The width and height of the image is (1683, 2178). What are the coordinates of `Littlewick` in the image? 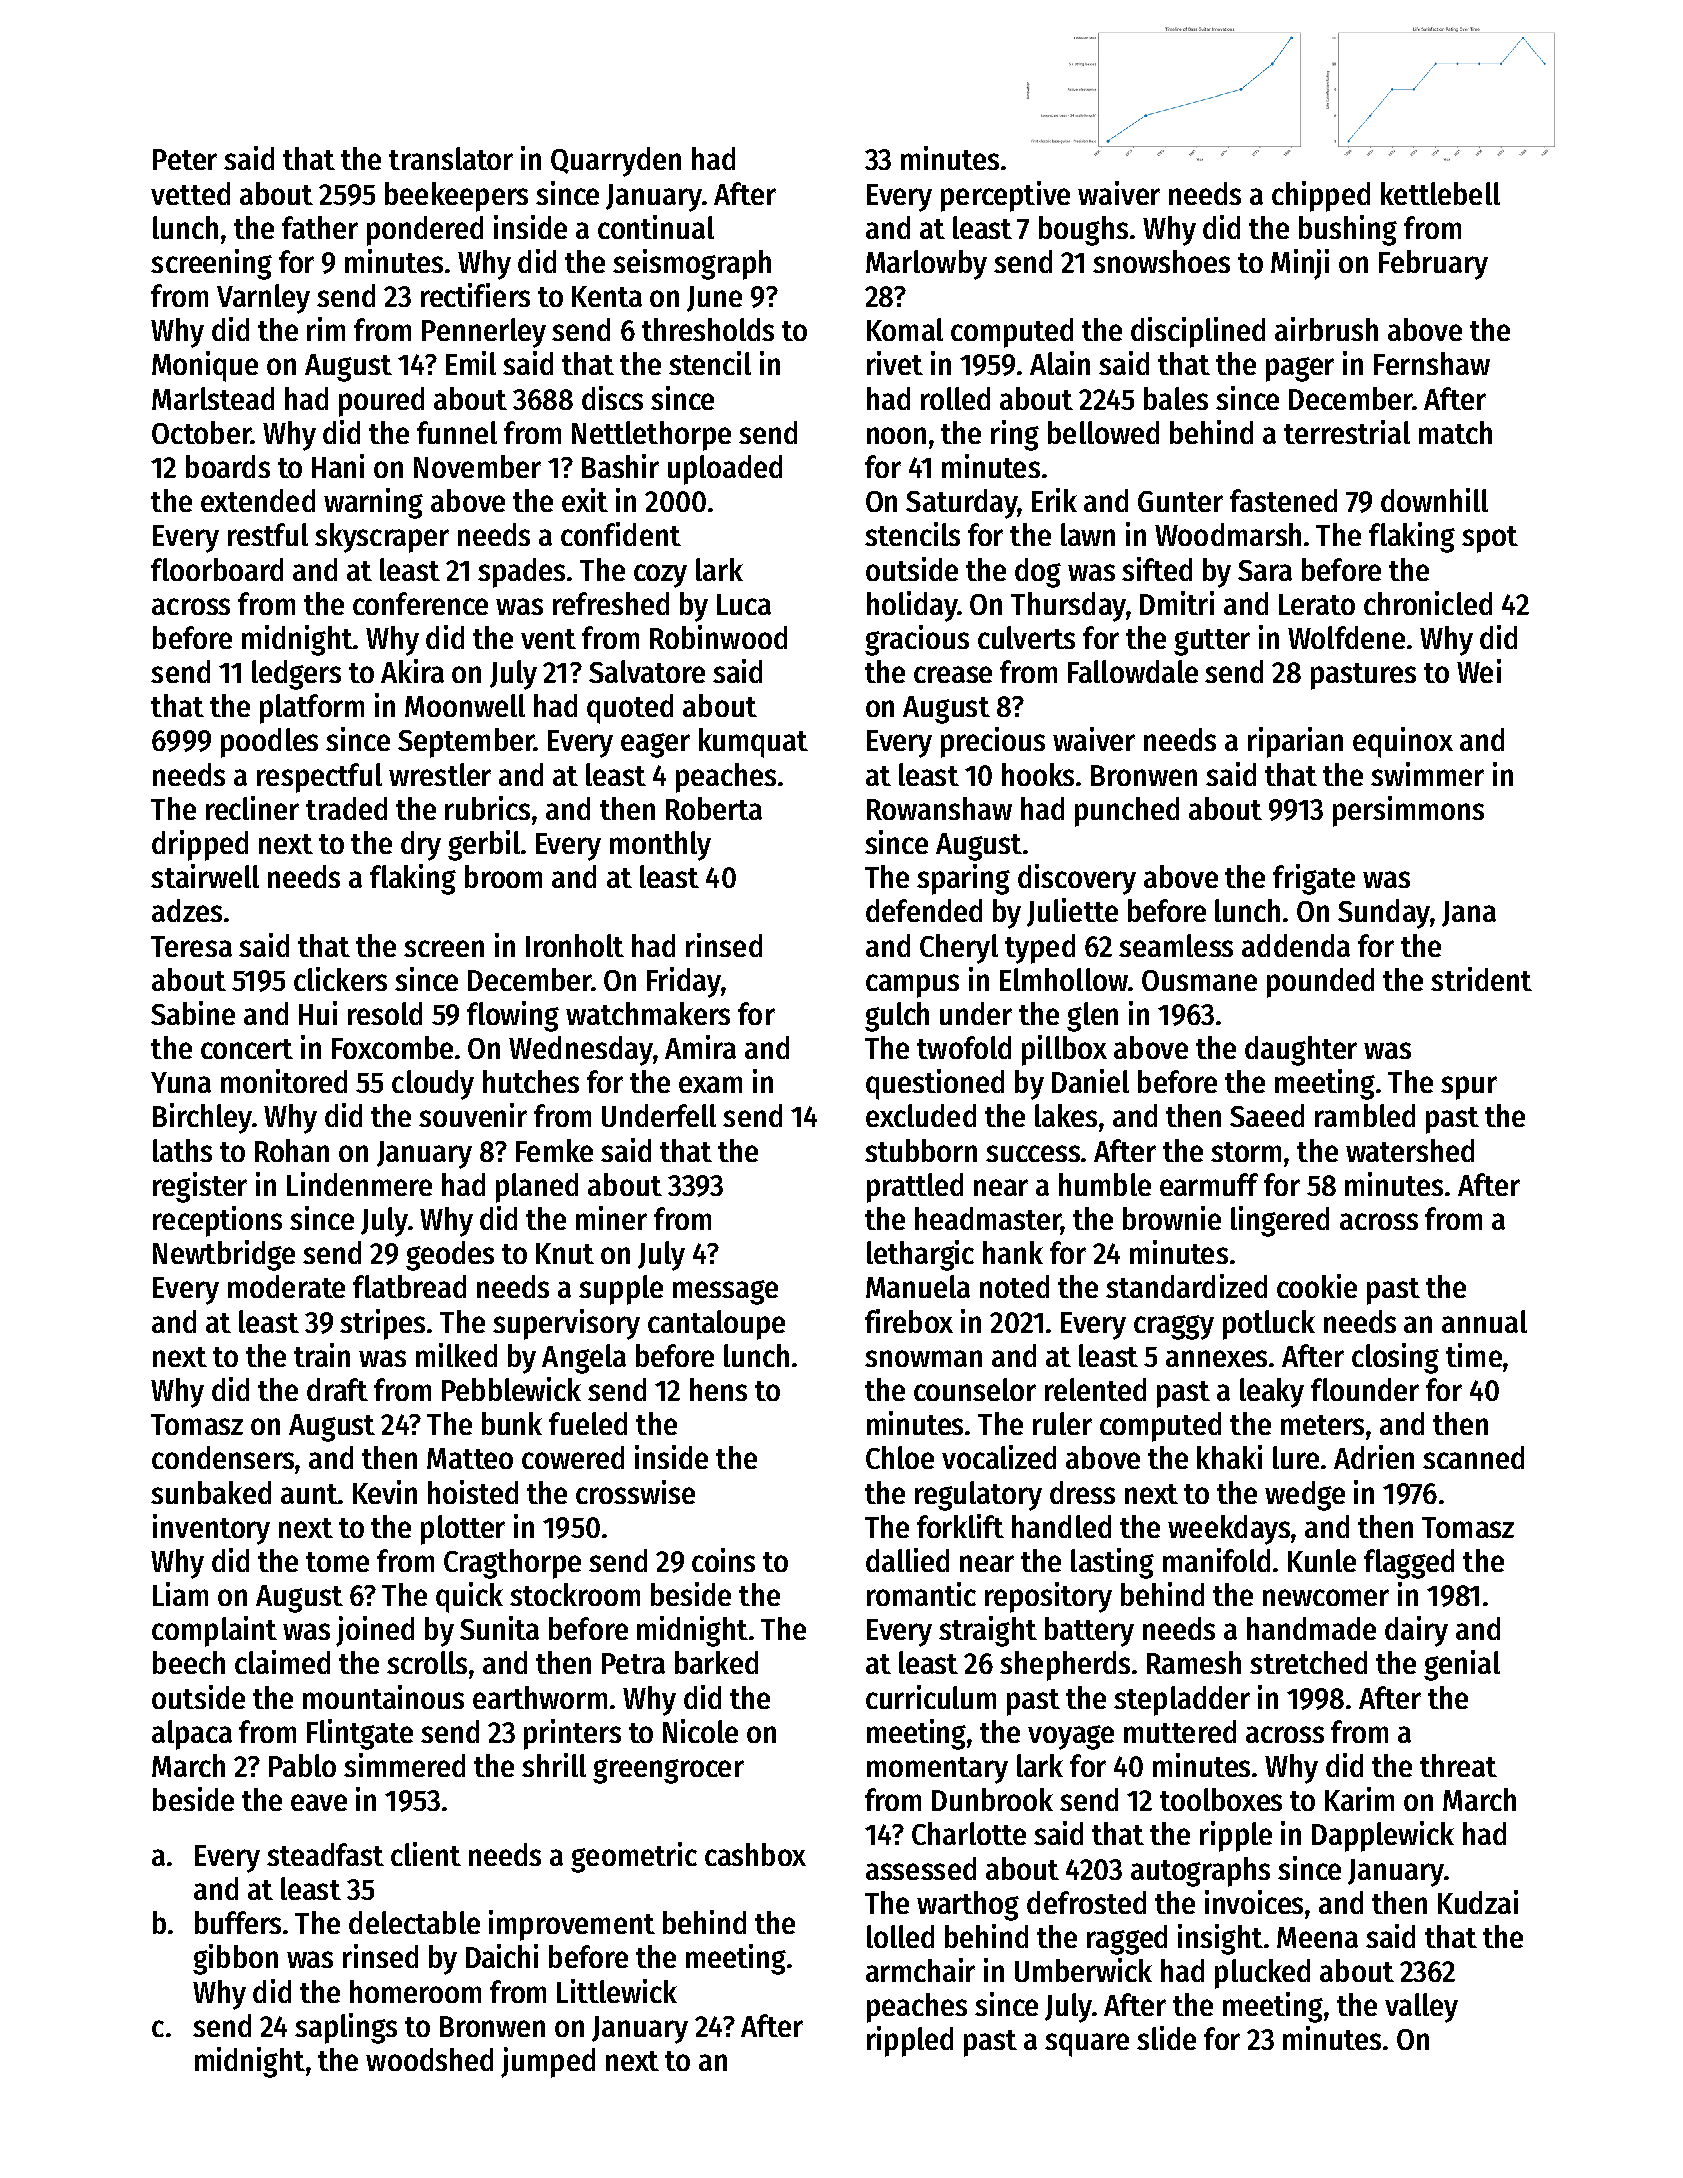 It's located at (617, 1991).
